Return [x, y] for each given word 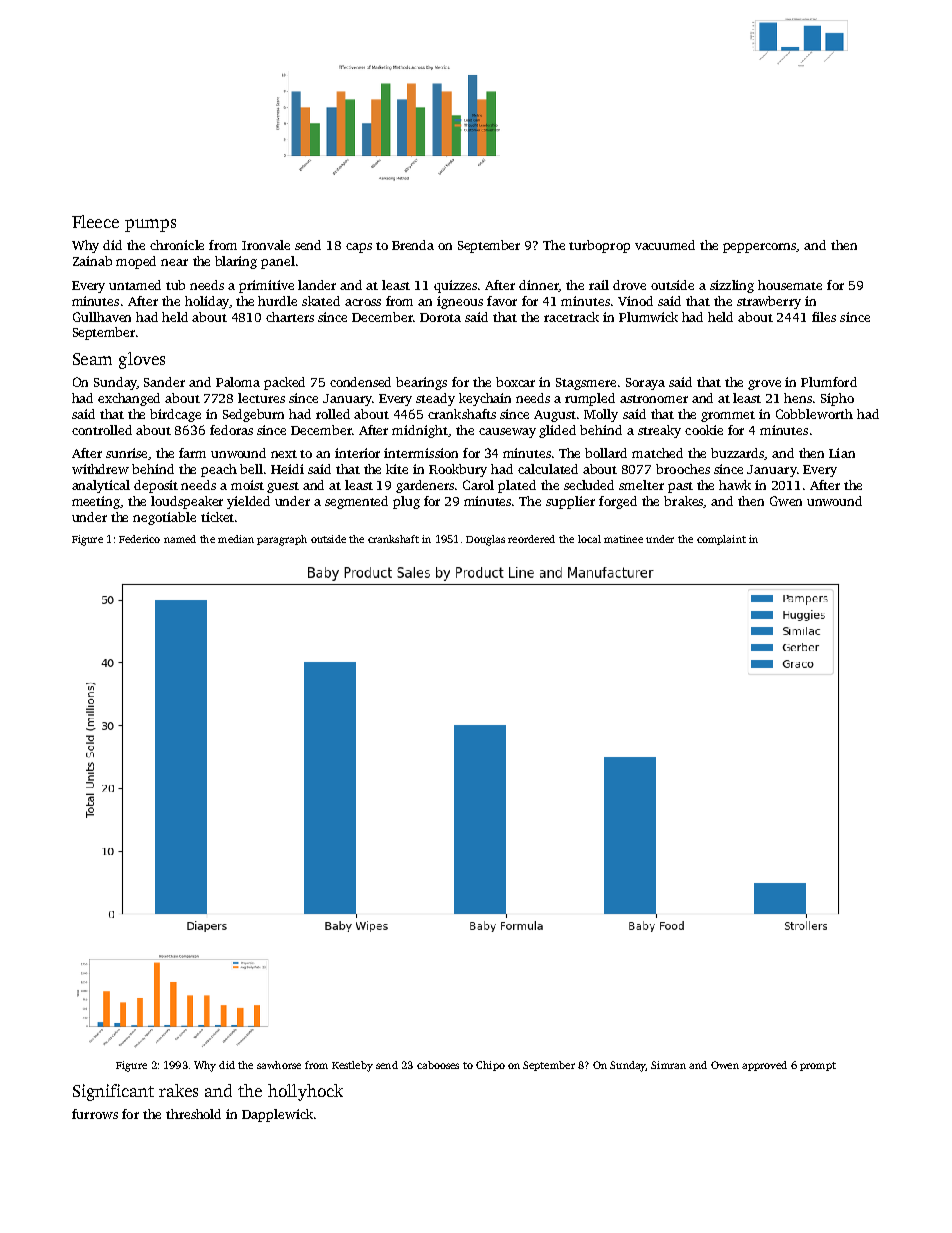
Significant [113, 1092]
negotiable [164, 518]
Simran [668, 1065]
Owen [725, 1065]
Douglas [485, 540]
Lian [842, 453]
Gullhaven [102, 317]
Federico [139, 539]
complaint [721, 540]
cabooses [438, 1065]
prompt [818, 1066]
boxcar [515, 382]
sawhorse [279, 1065]
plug [406, 502]
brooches [683, 469]
